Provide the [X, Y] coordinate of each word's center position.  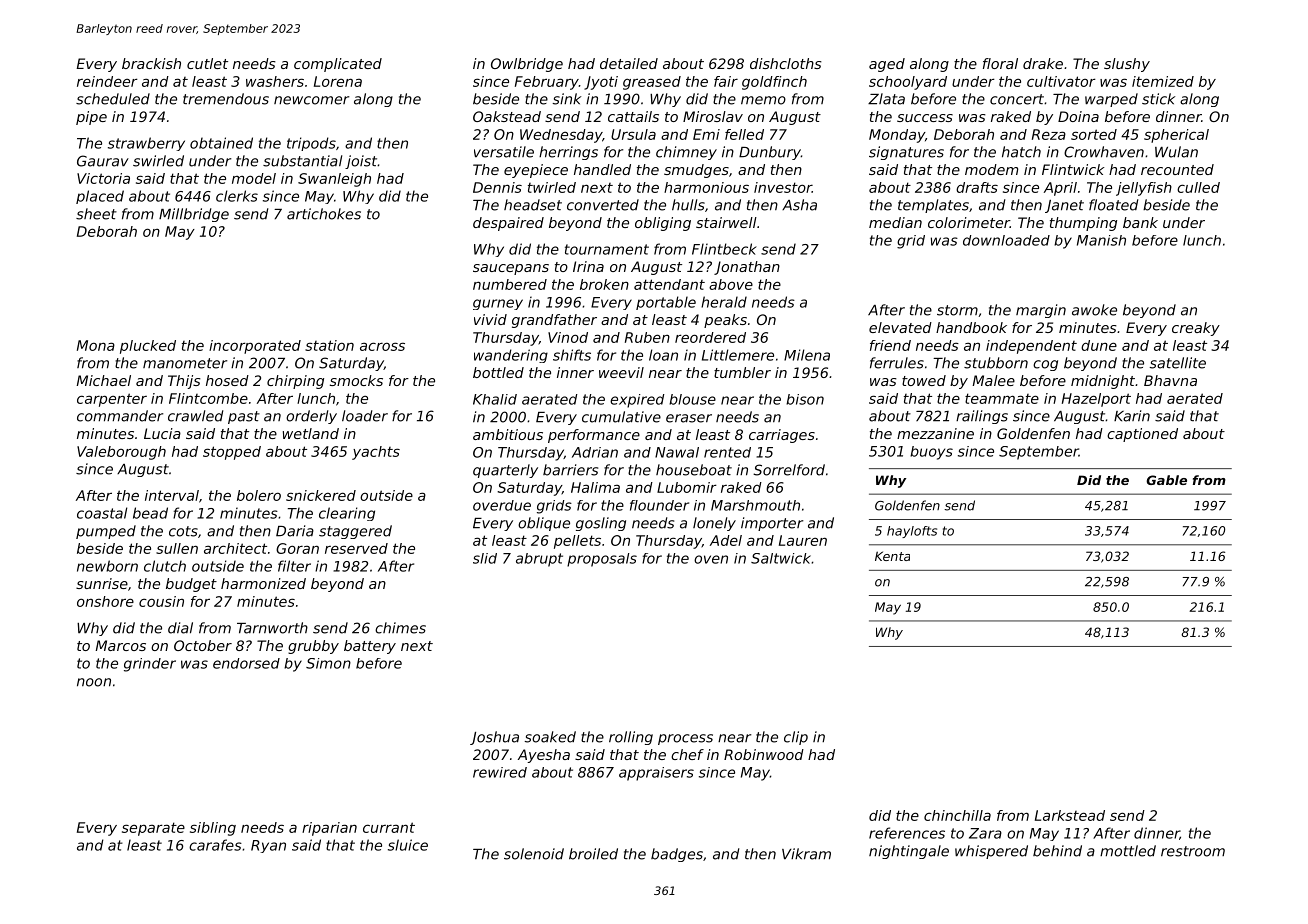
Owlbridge [527, 65]
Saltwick [781, 558]
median [895, 222]
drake [1043, 63]
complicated [338, 65]
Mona [96, 345]
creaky [1196, 329]
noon [94, 682]
